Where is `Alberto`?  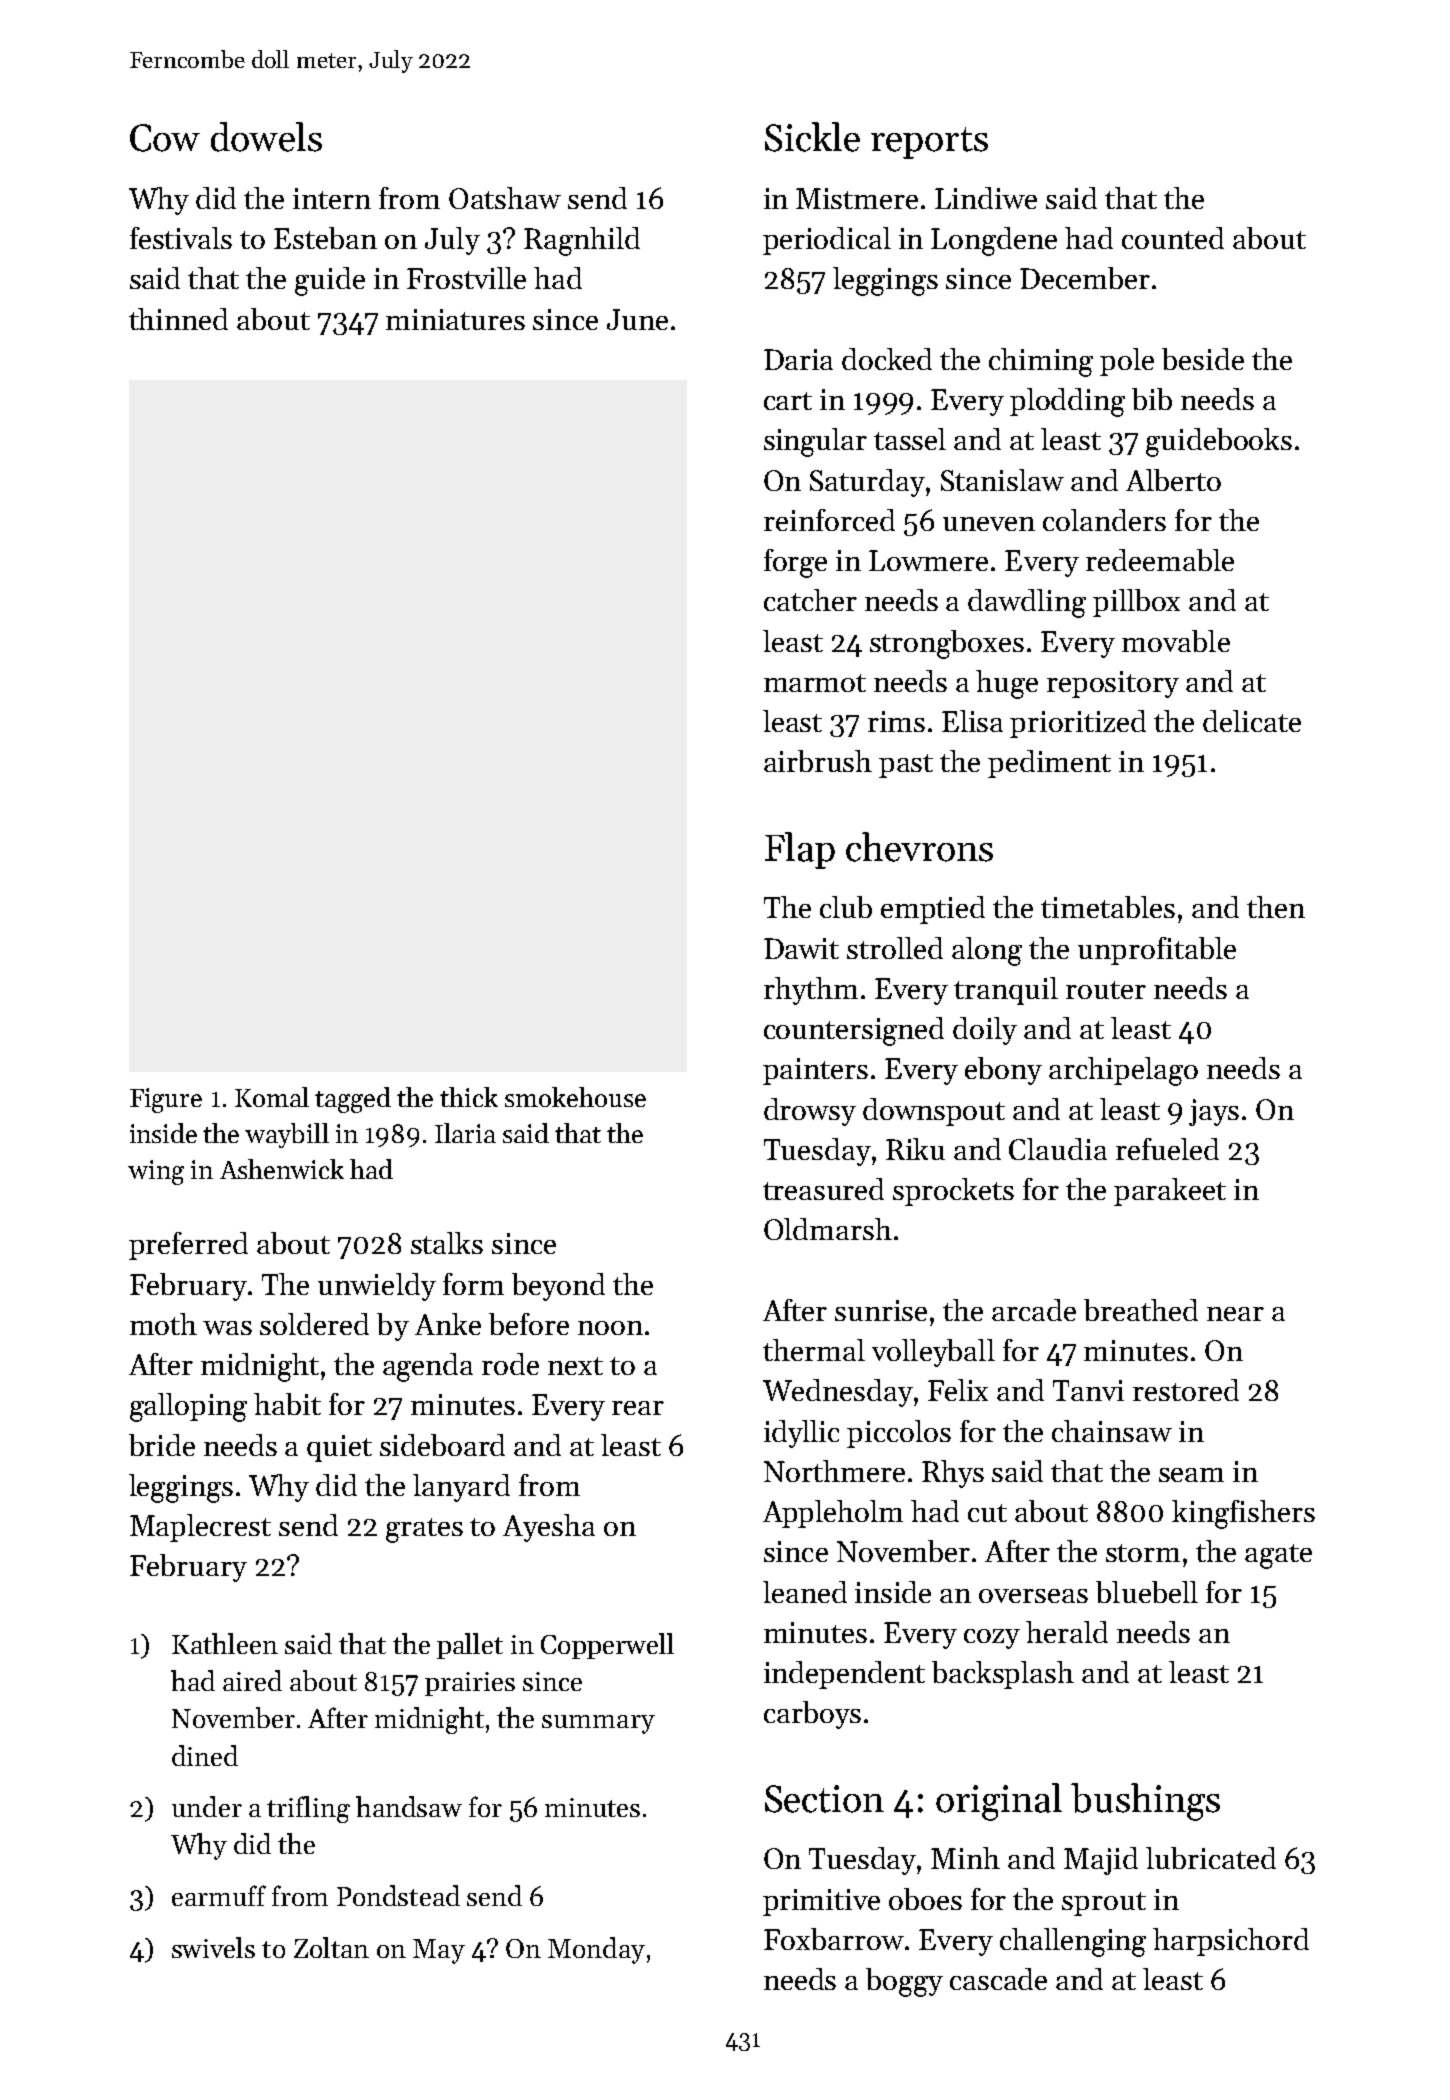
Alberto is located at coordinates (1173, 480).
